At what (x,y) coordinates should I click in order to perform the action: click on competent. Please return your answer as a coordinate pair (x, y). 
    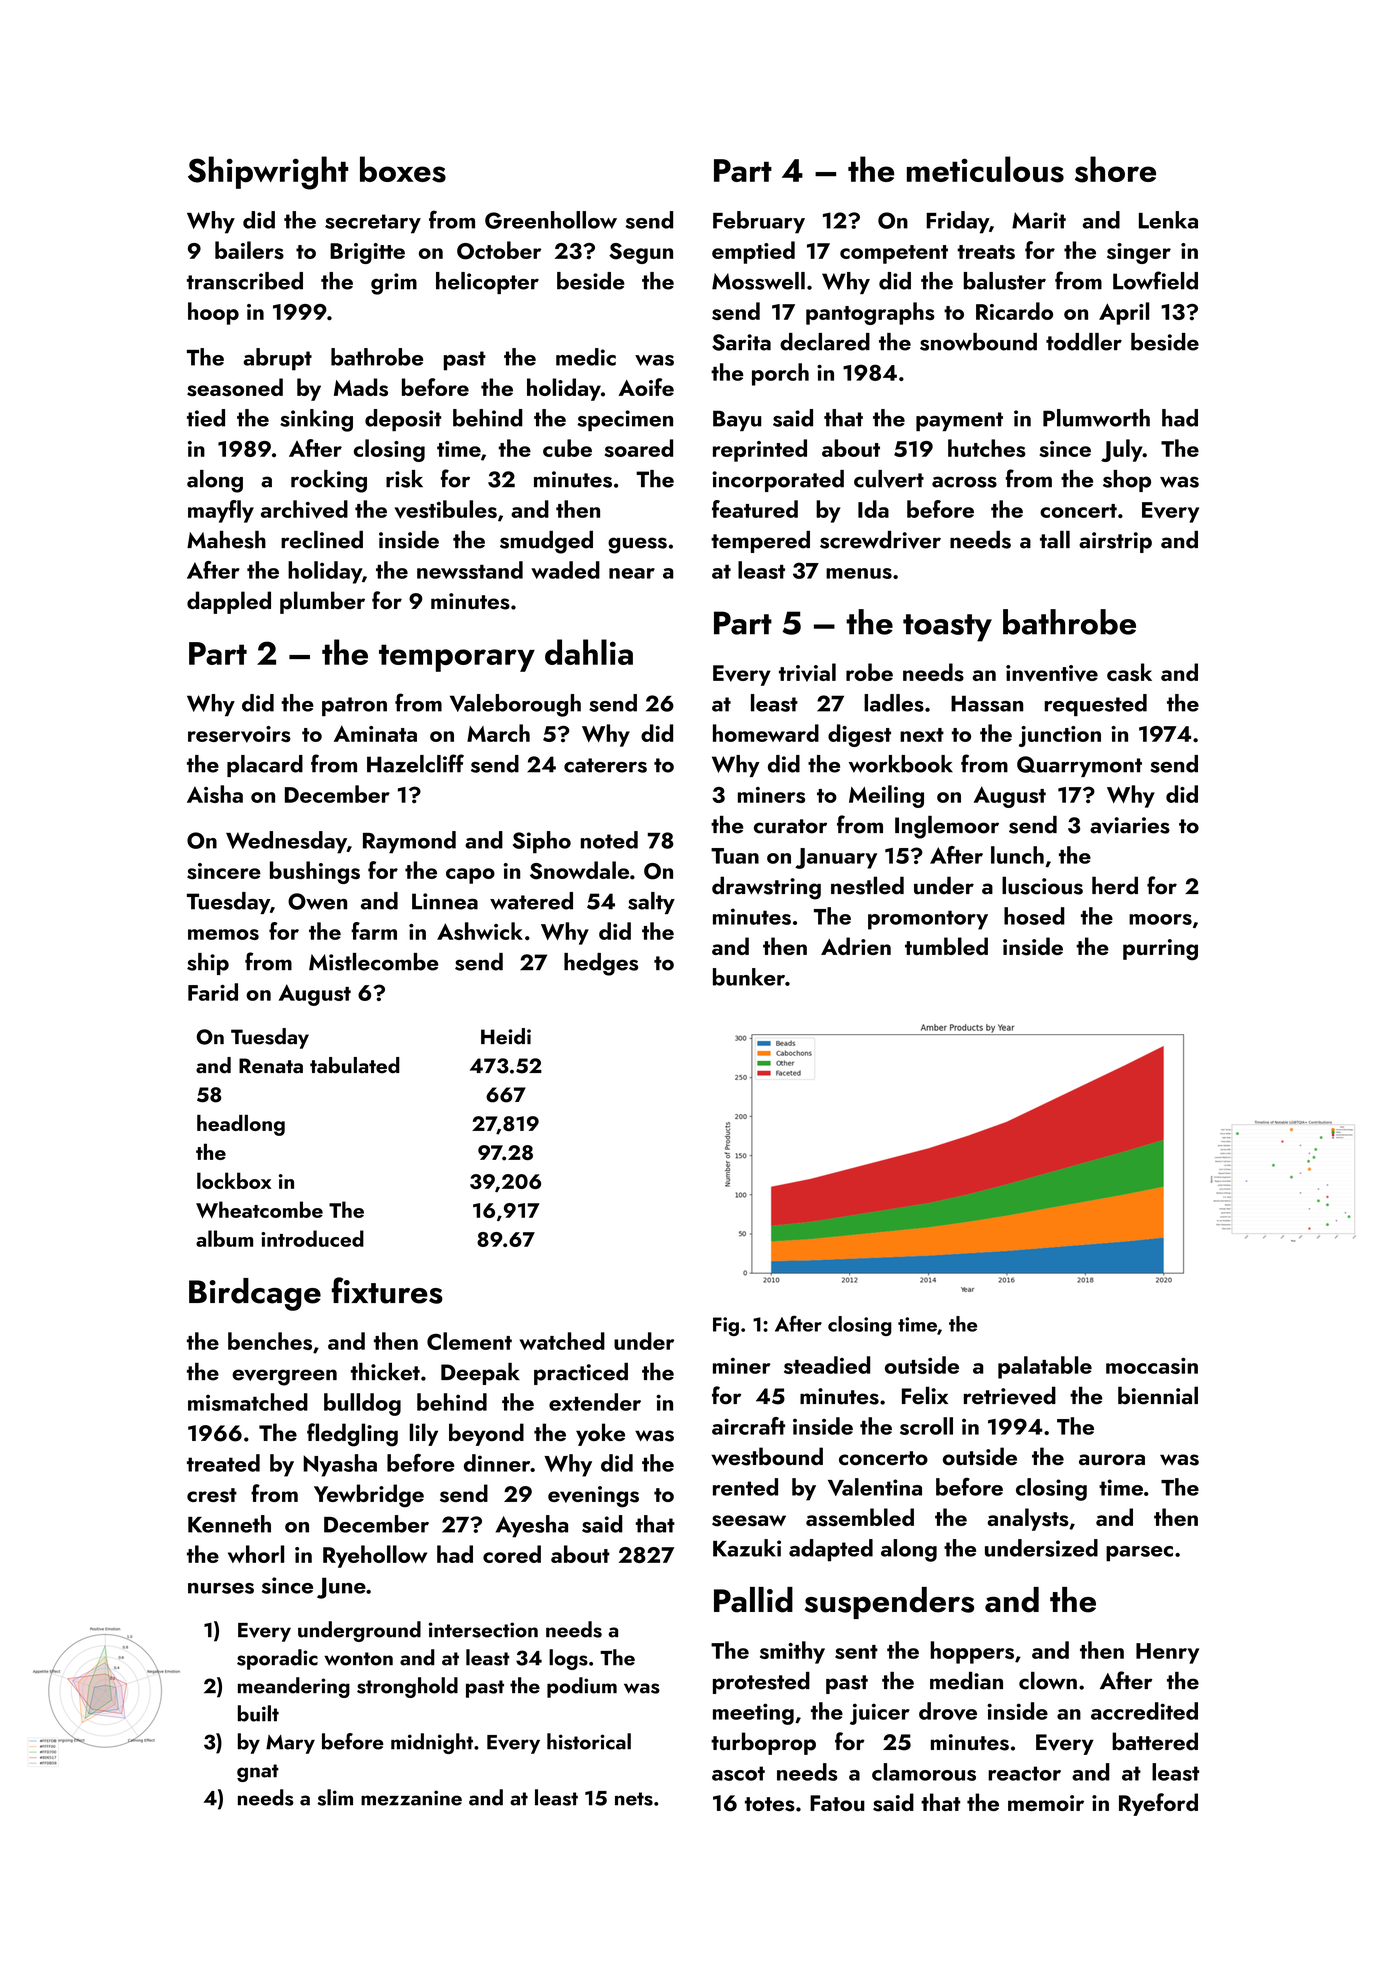
    Looking at the image, I should click on (894, 254).
